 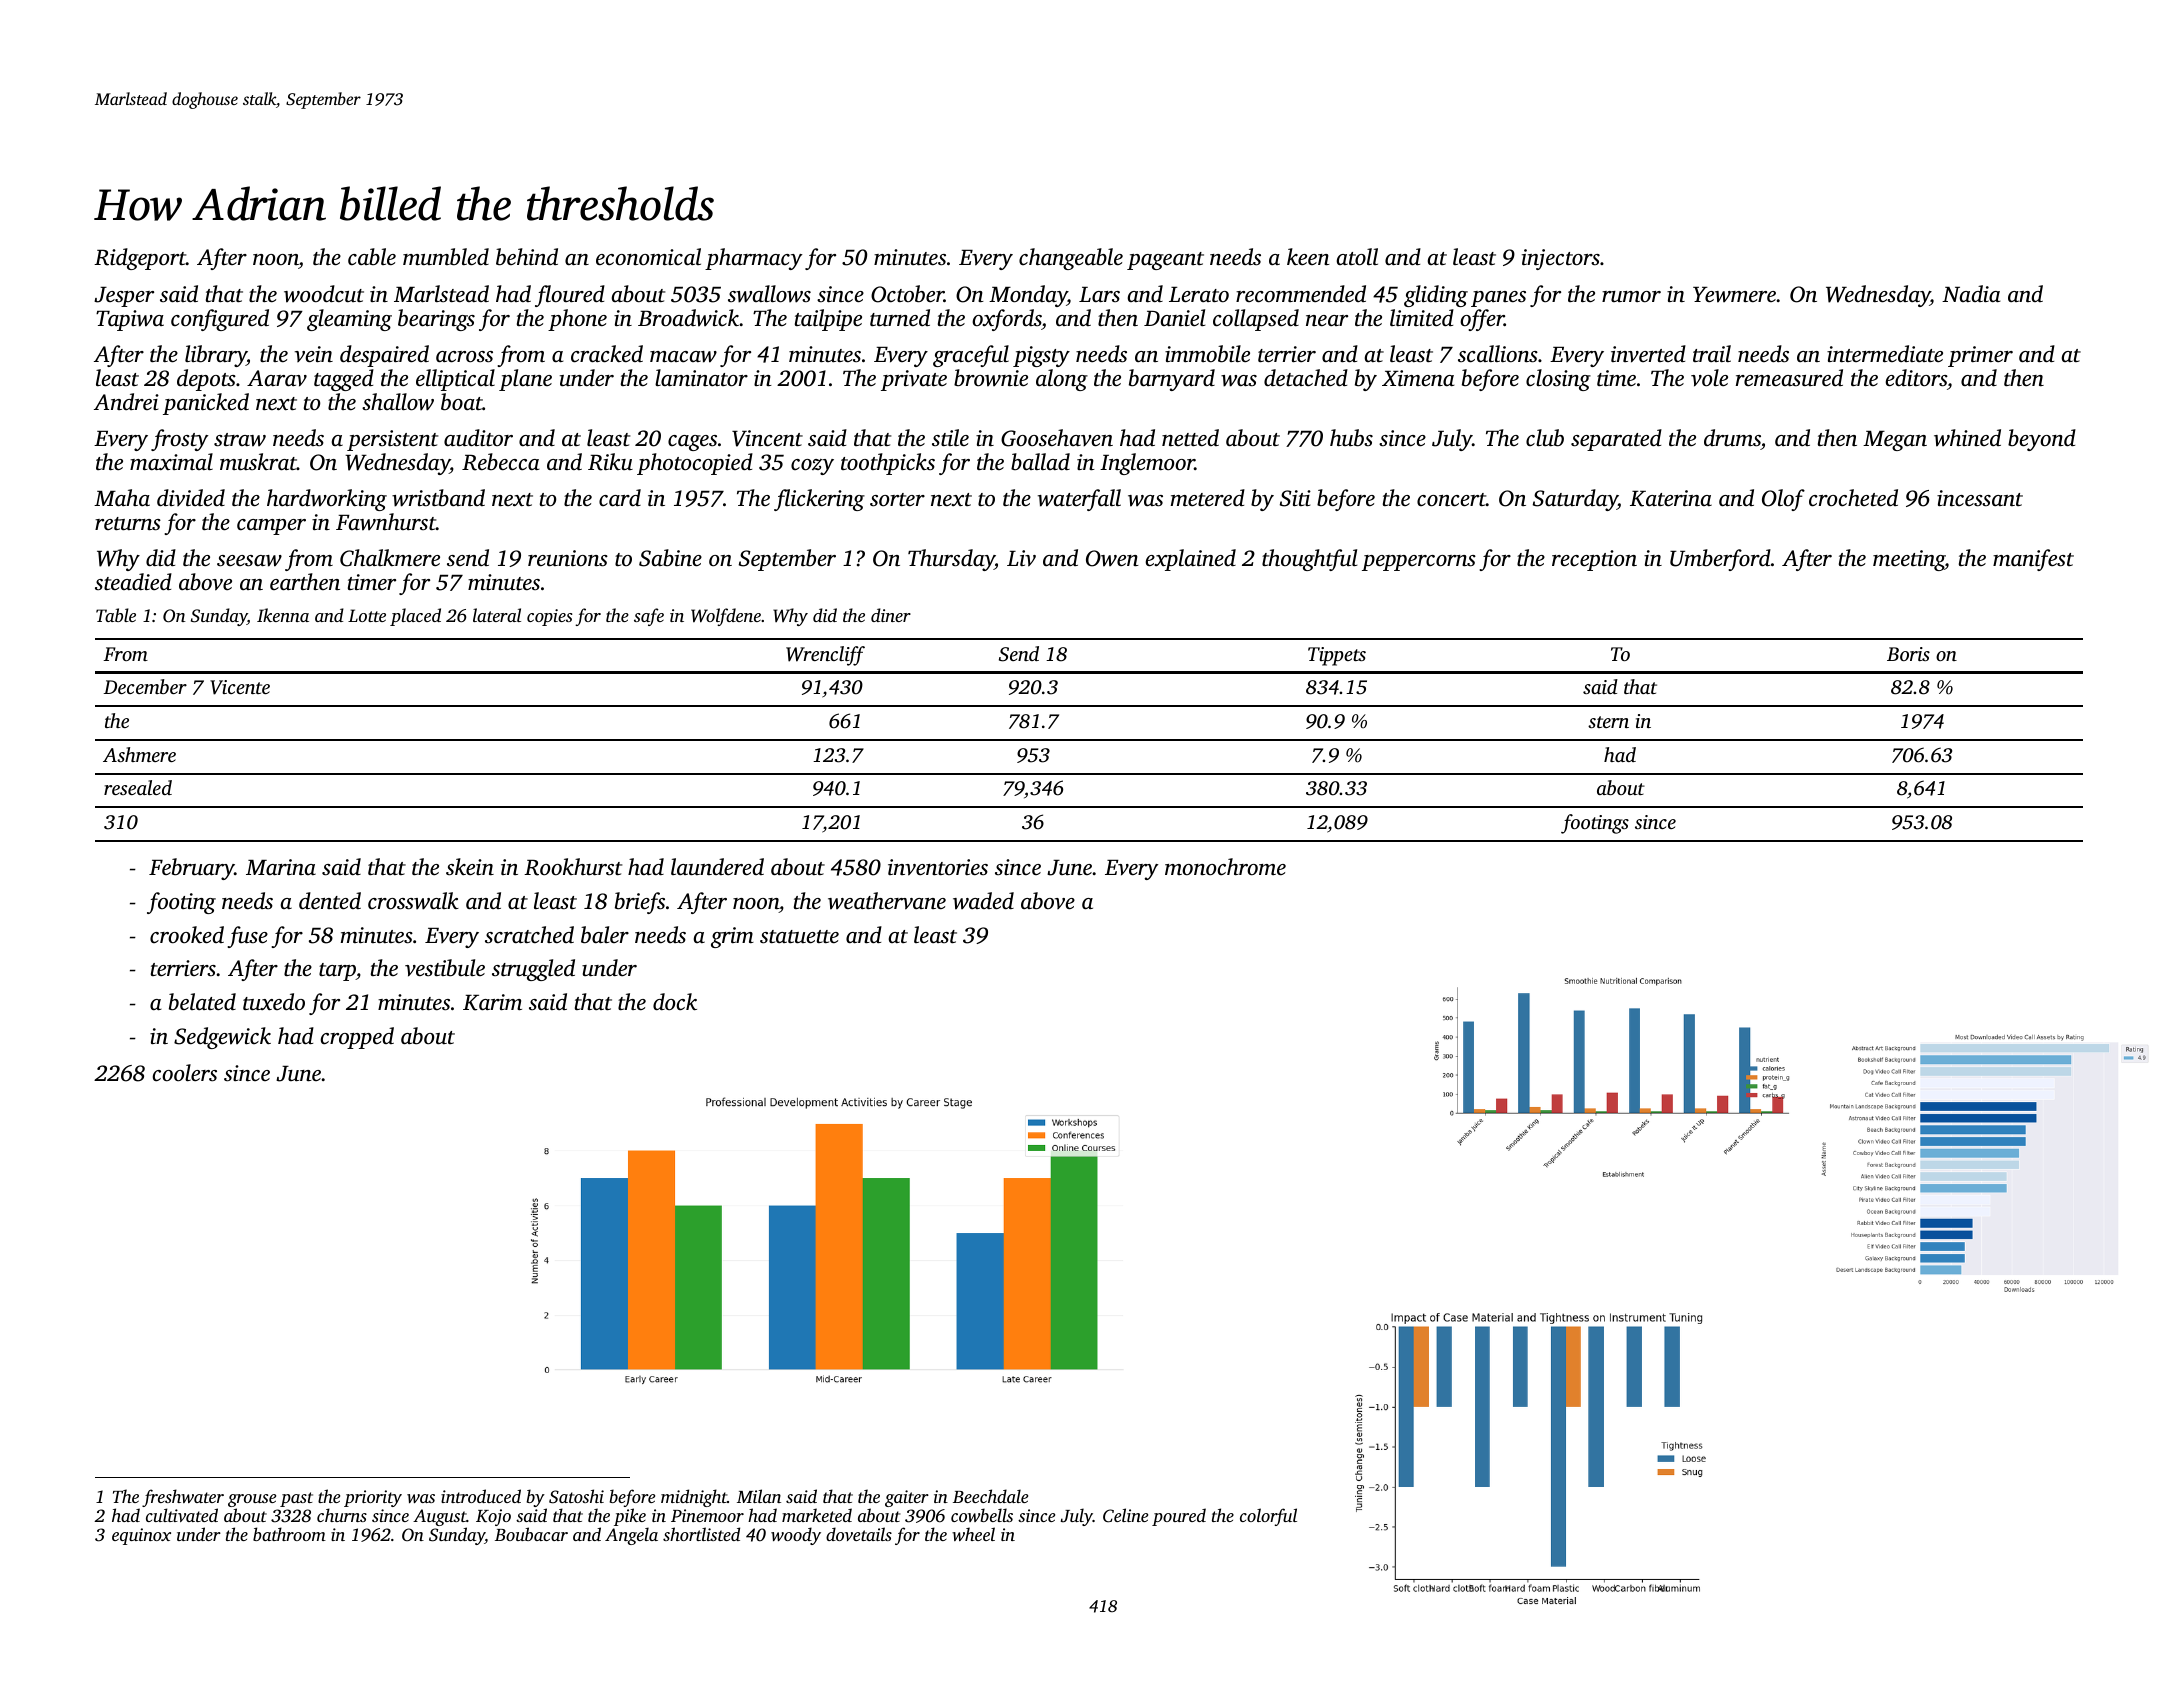 What do you see at coordinates (1007, 320) in the image?
I see `oxfords` at bounding box center [1007, 320].
